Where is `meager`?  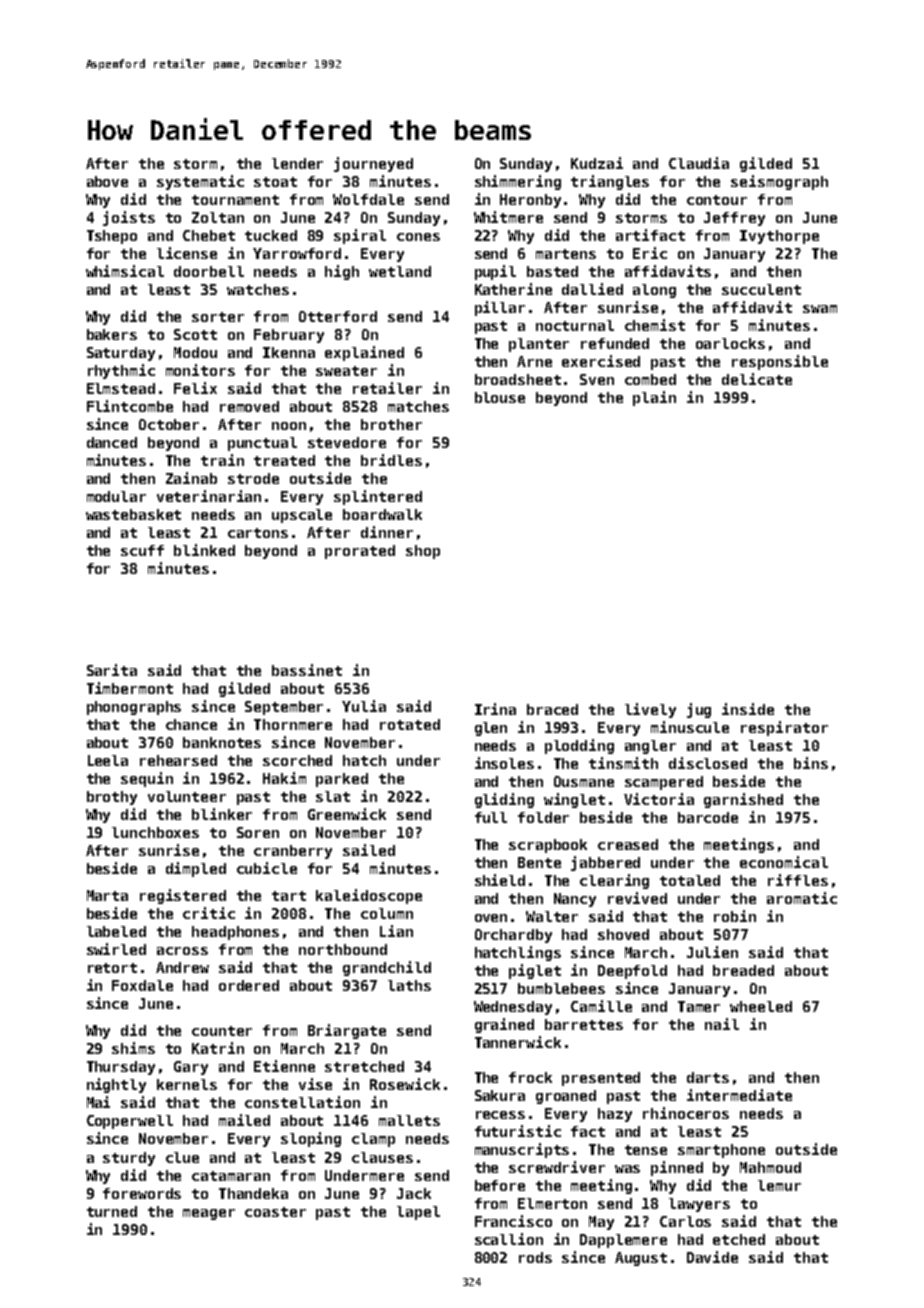 meager is located at coordinates (209, 1214).
